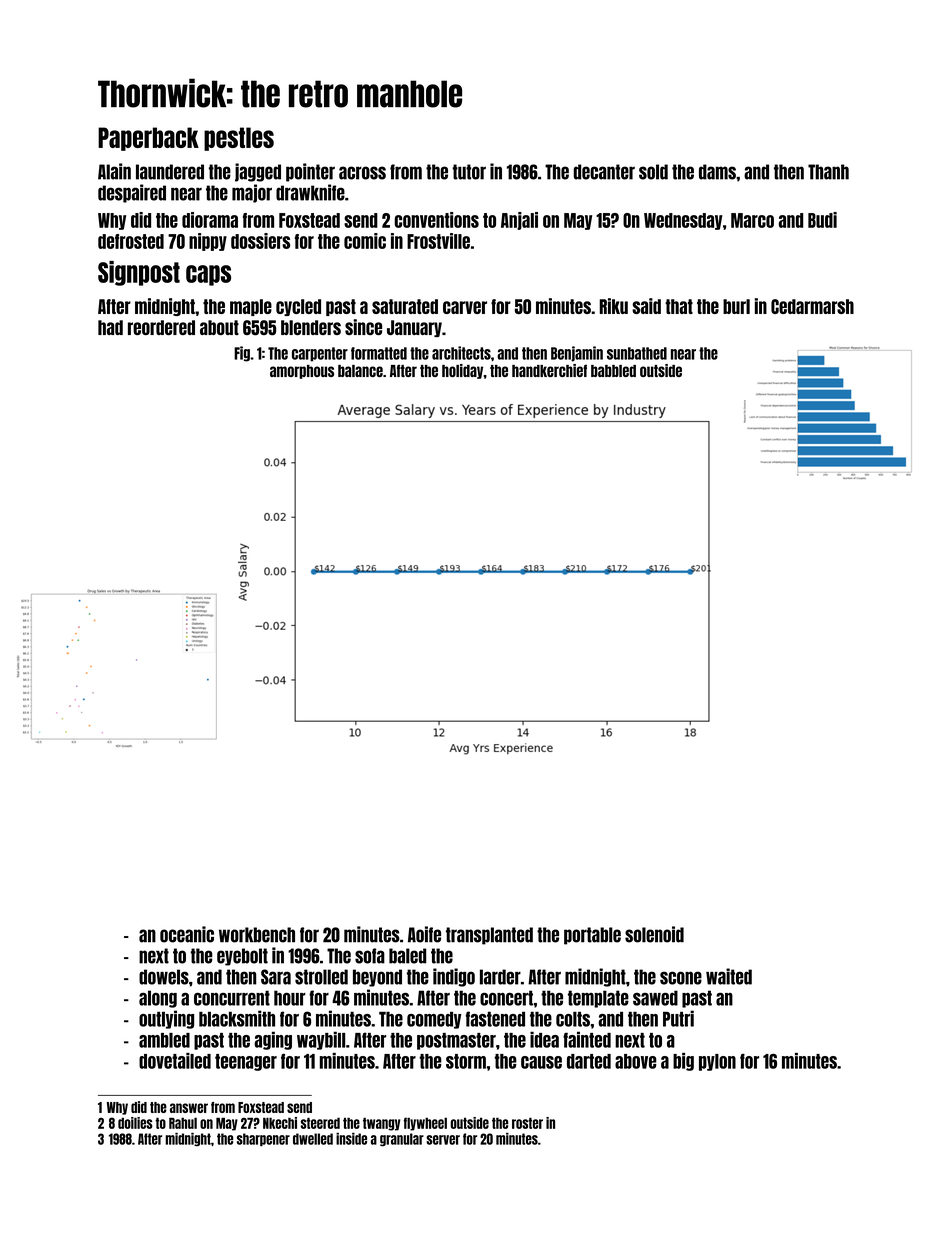 The width and height of the image is (952, 1233). What do you see at coordinates (717, 172) in the image?
I see `dams` at bounding box center [717, 172].
